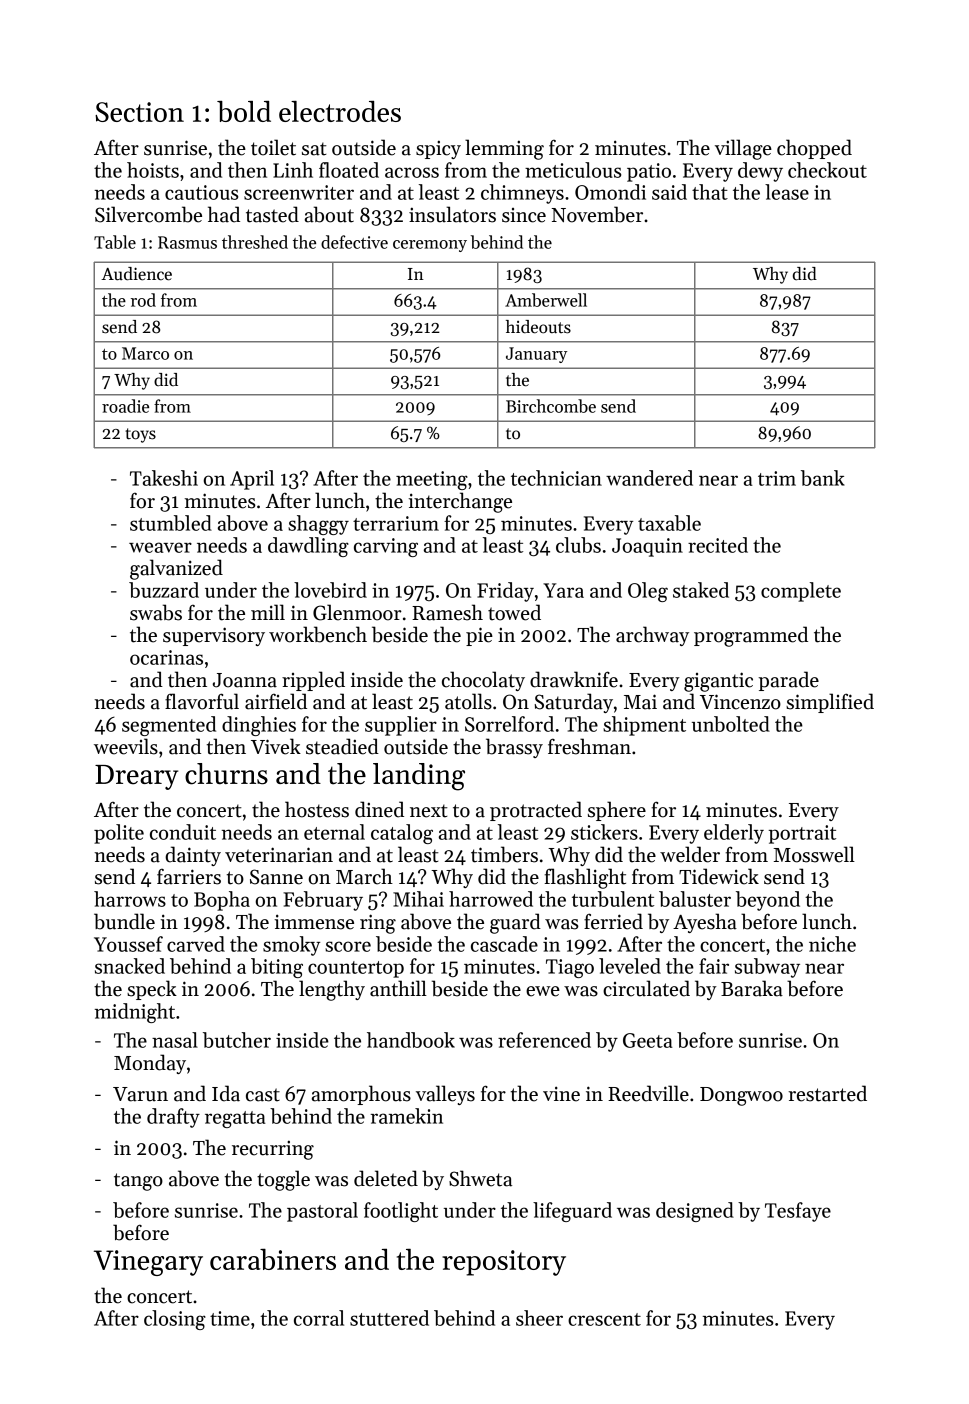 Image resolution: width=969 pixels, height=1404 pixels. I want to click on Ramesh, so click(447, 612).
